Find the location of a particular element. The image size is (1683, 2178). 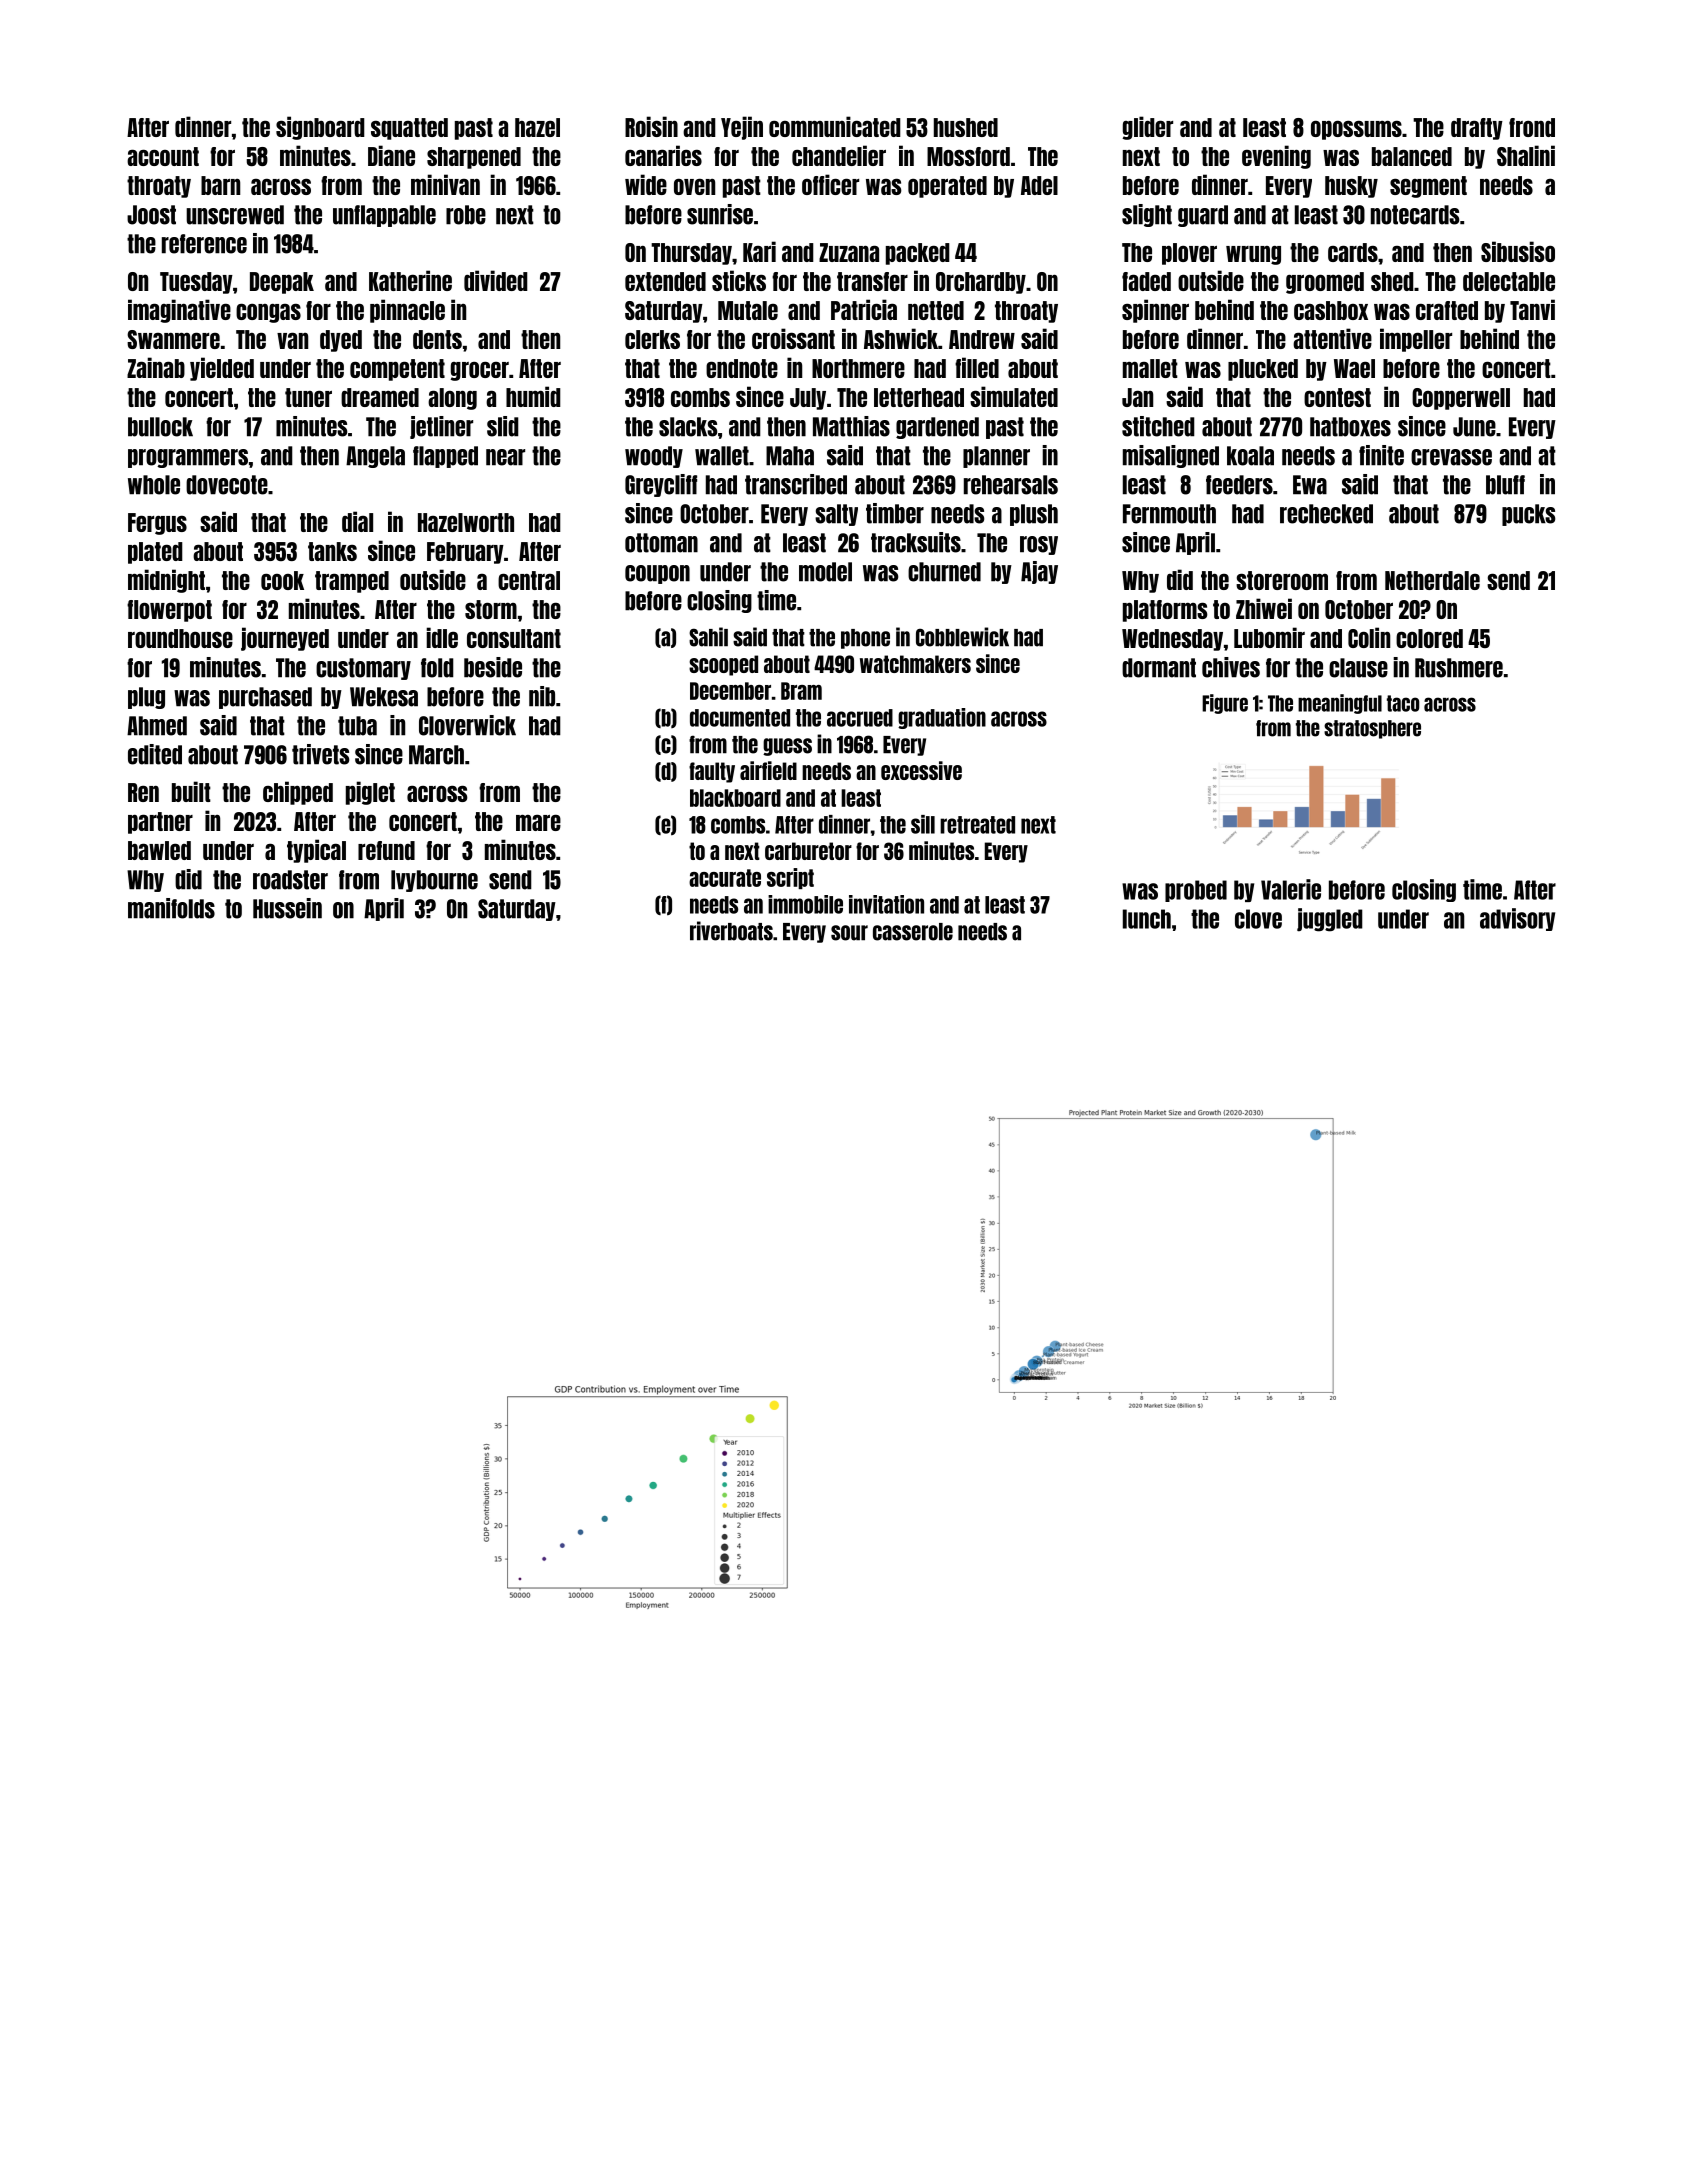

refund is located at coordinates (386, 850).
